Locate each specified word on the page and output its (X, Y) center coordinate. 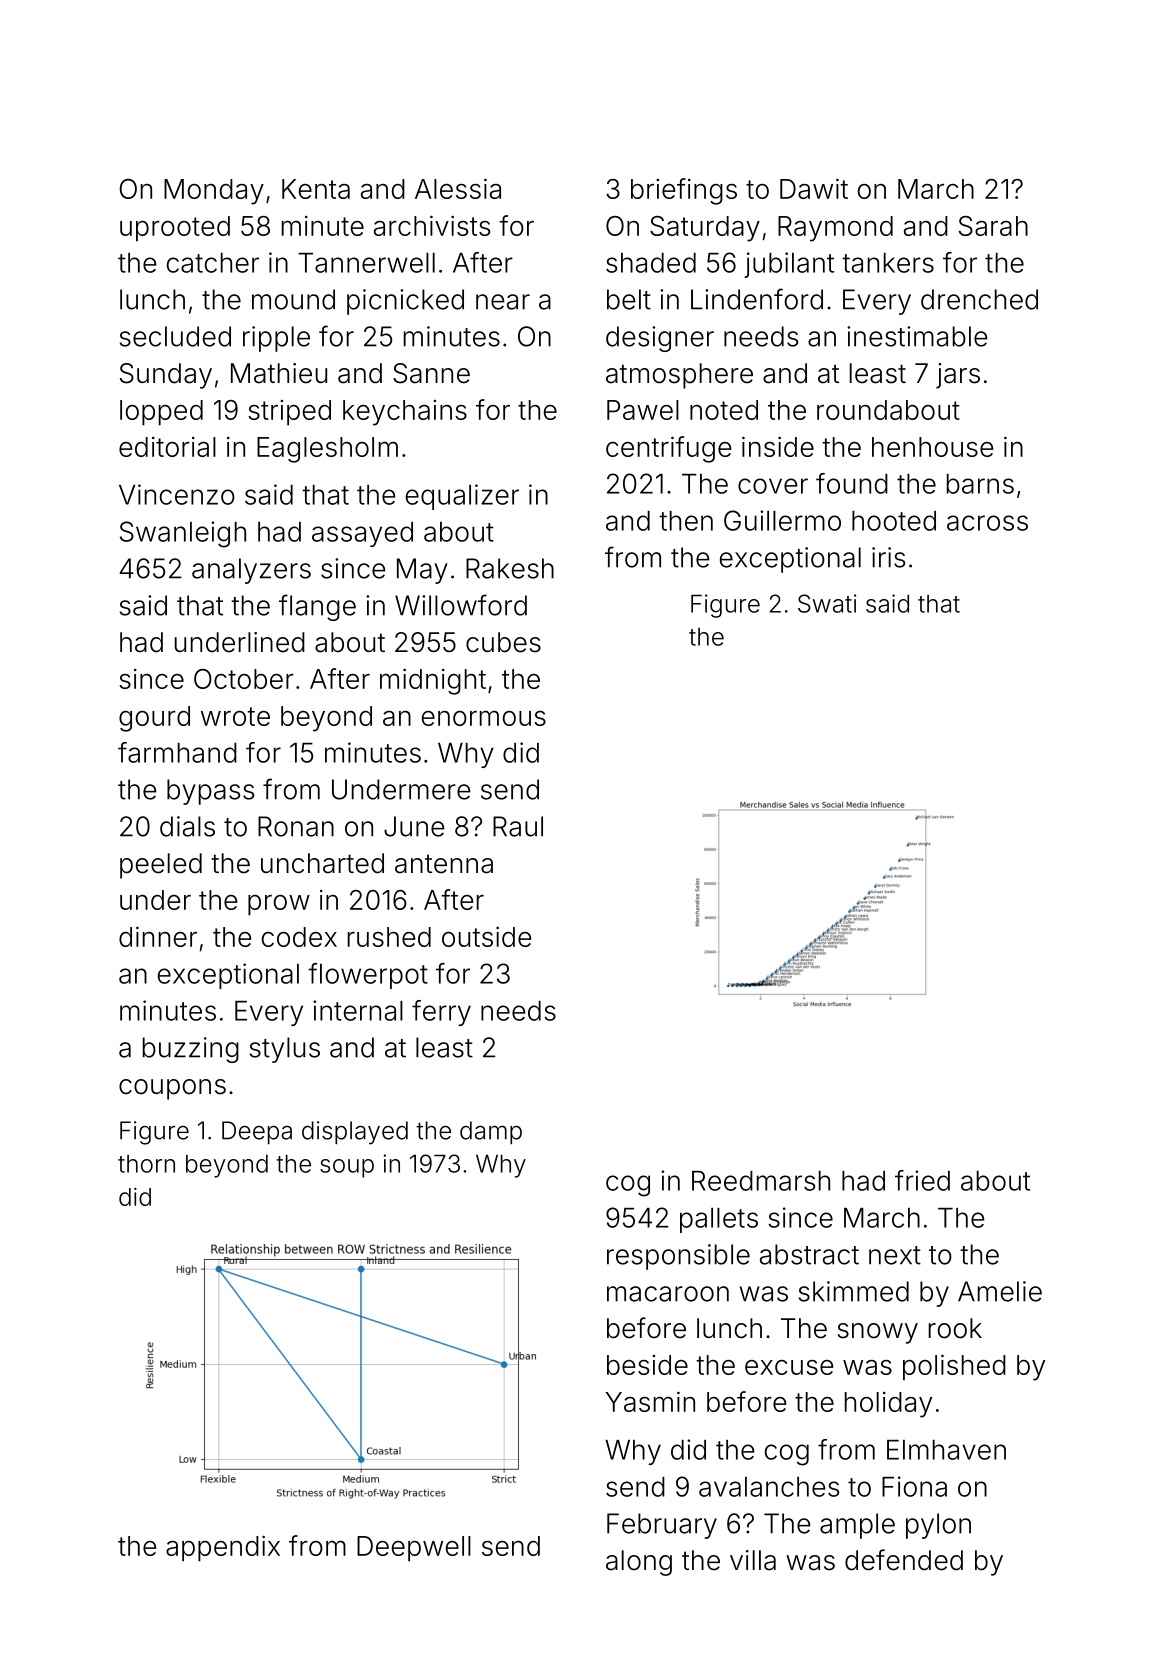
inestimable (917, 336)
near (503, 302)
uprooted (175, 229)
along (639, 1563)
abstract (809, 1254)
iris (888, 557)
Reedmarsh (761, 1181)
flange (317, 607)
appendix (223, 1548)
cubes (503, 642)
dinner (158, 936)
